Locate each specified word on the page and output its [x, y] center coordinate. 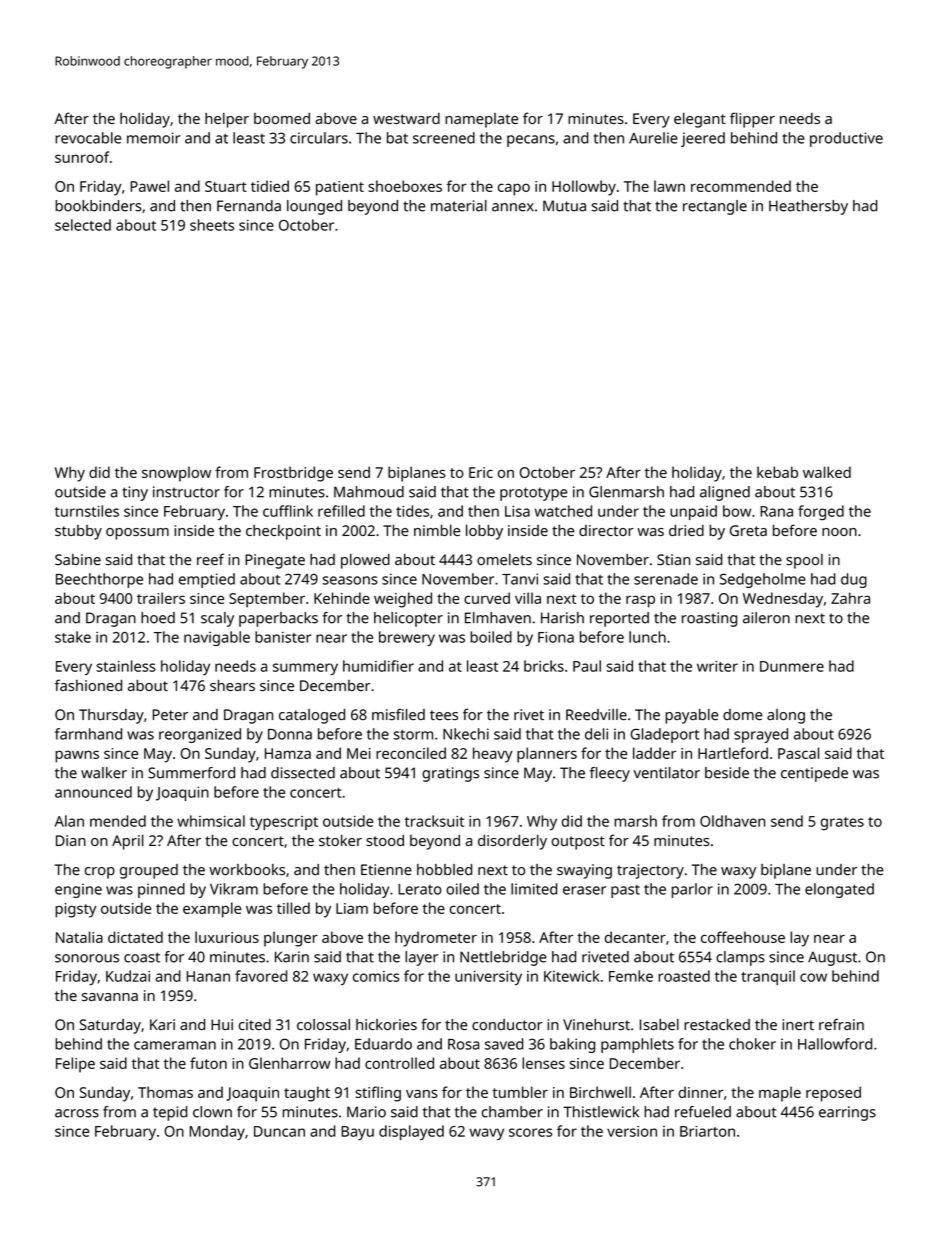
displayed [411, 1132]
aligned [725, 493]
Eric [481, 472]
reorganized [200, 735]
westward [406, 118]
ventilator [667, 773]
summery [305, 669]
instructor [186, 492]
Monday [217, 1132]
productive [846, 139]
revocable [88, 138]
